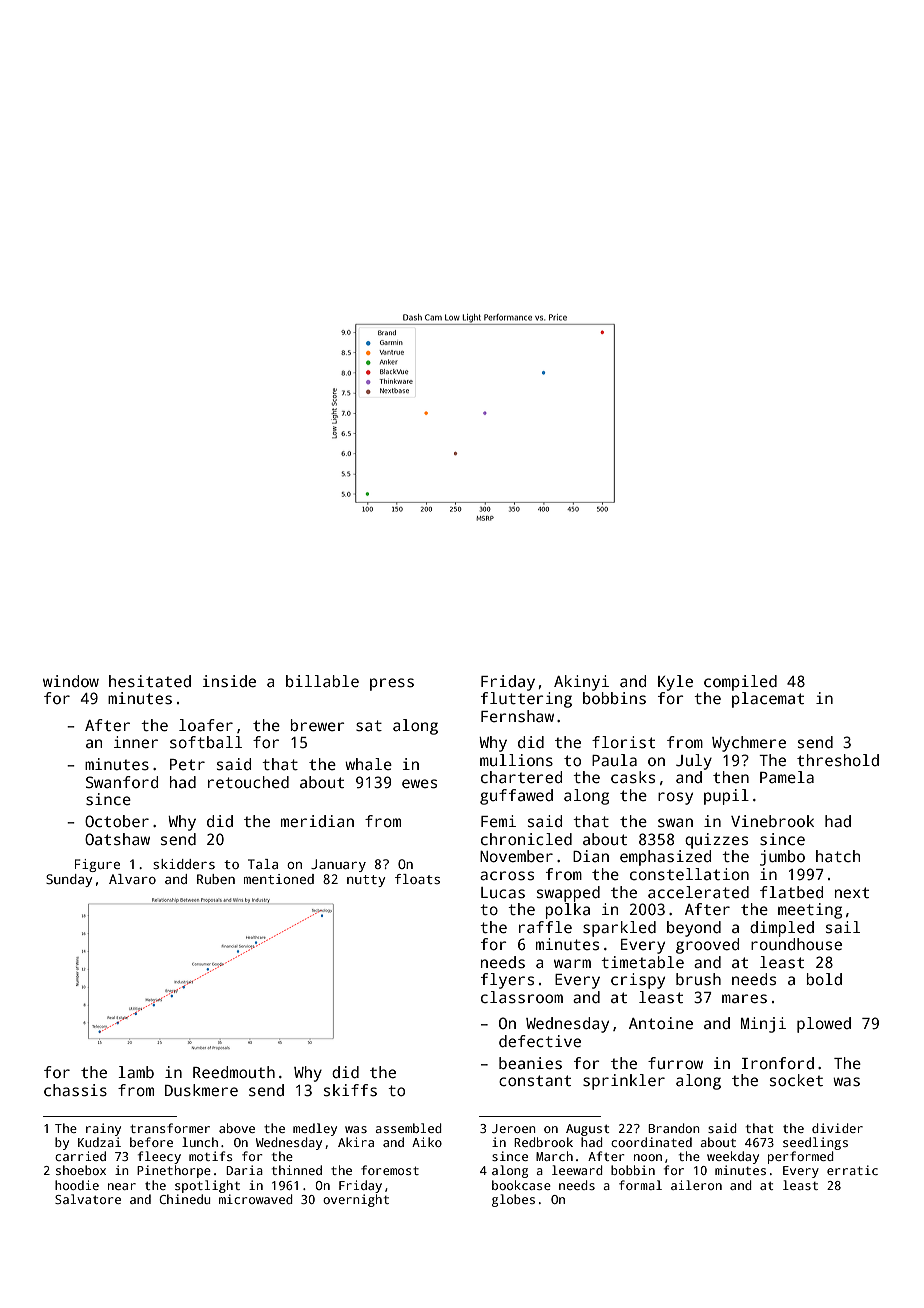  I want to click on press, so click(392, 684).
